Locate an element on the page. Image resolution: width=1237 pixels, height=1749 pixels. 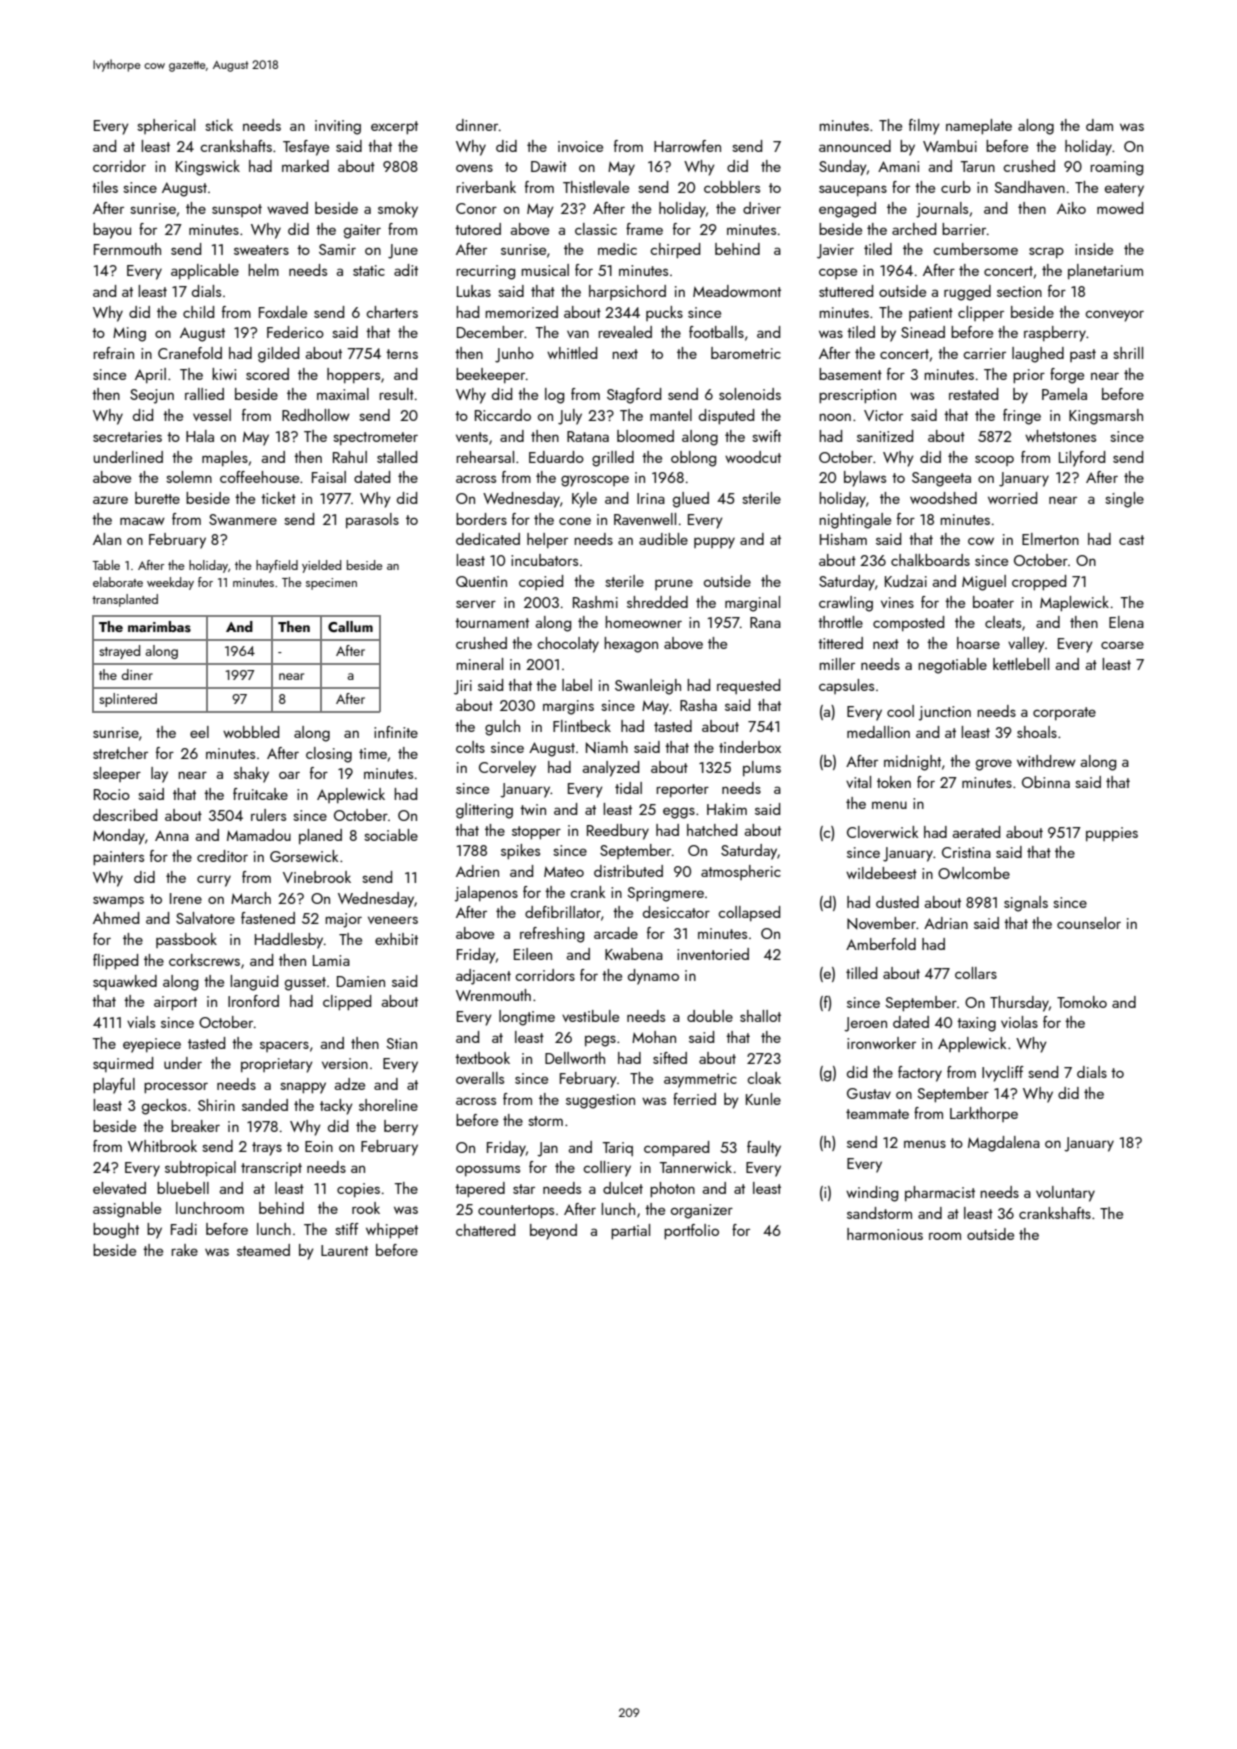
scoop is located at coordinates (994, 460).
